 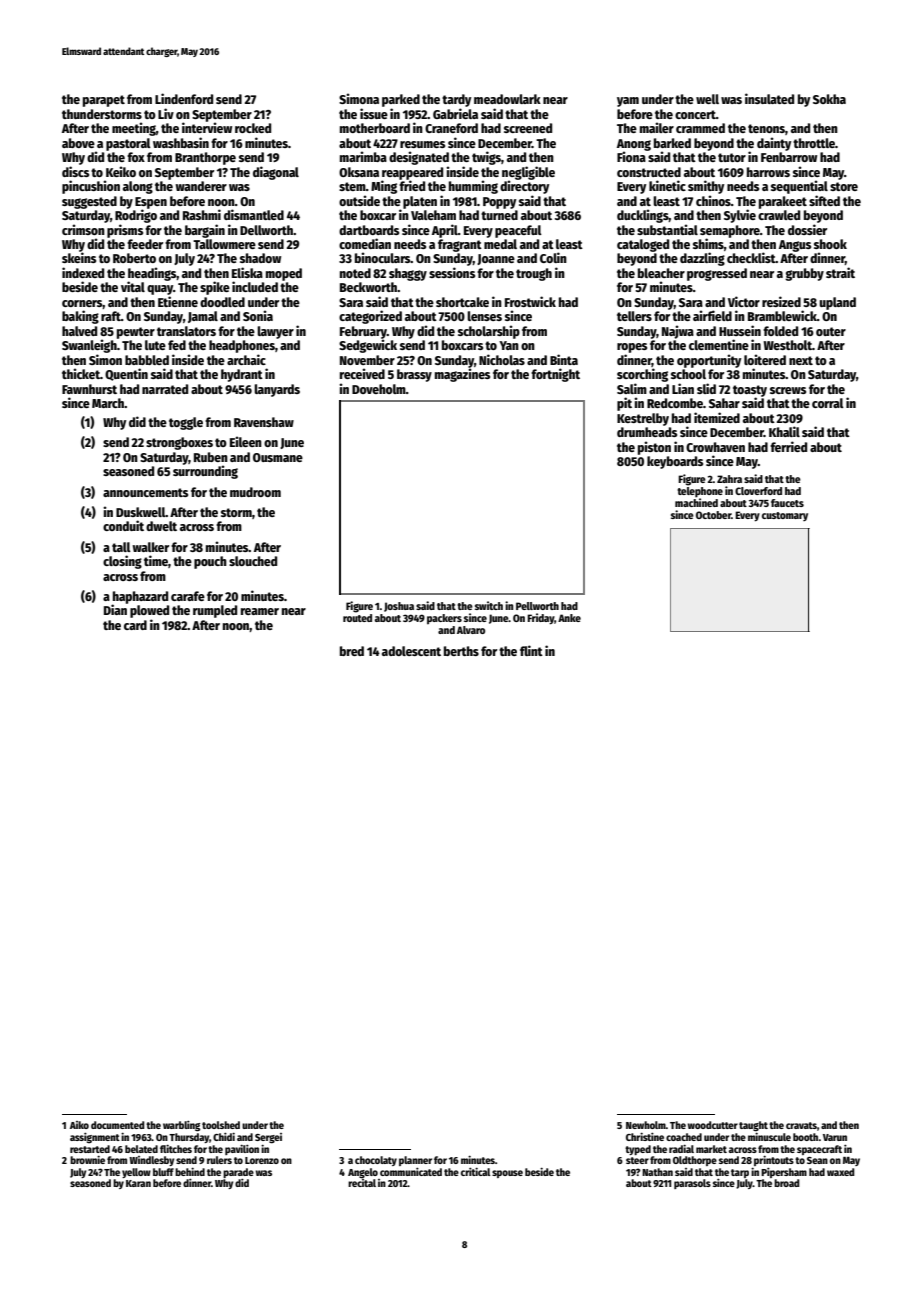 What do you see at coordinates (79, 1125) in the image?
I see `Aiko` at bounding box center [79, 1125].
